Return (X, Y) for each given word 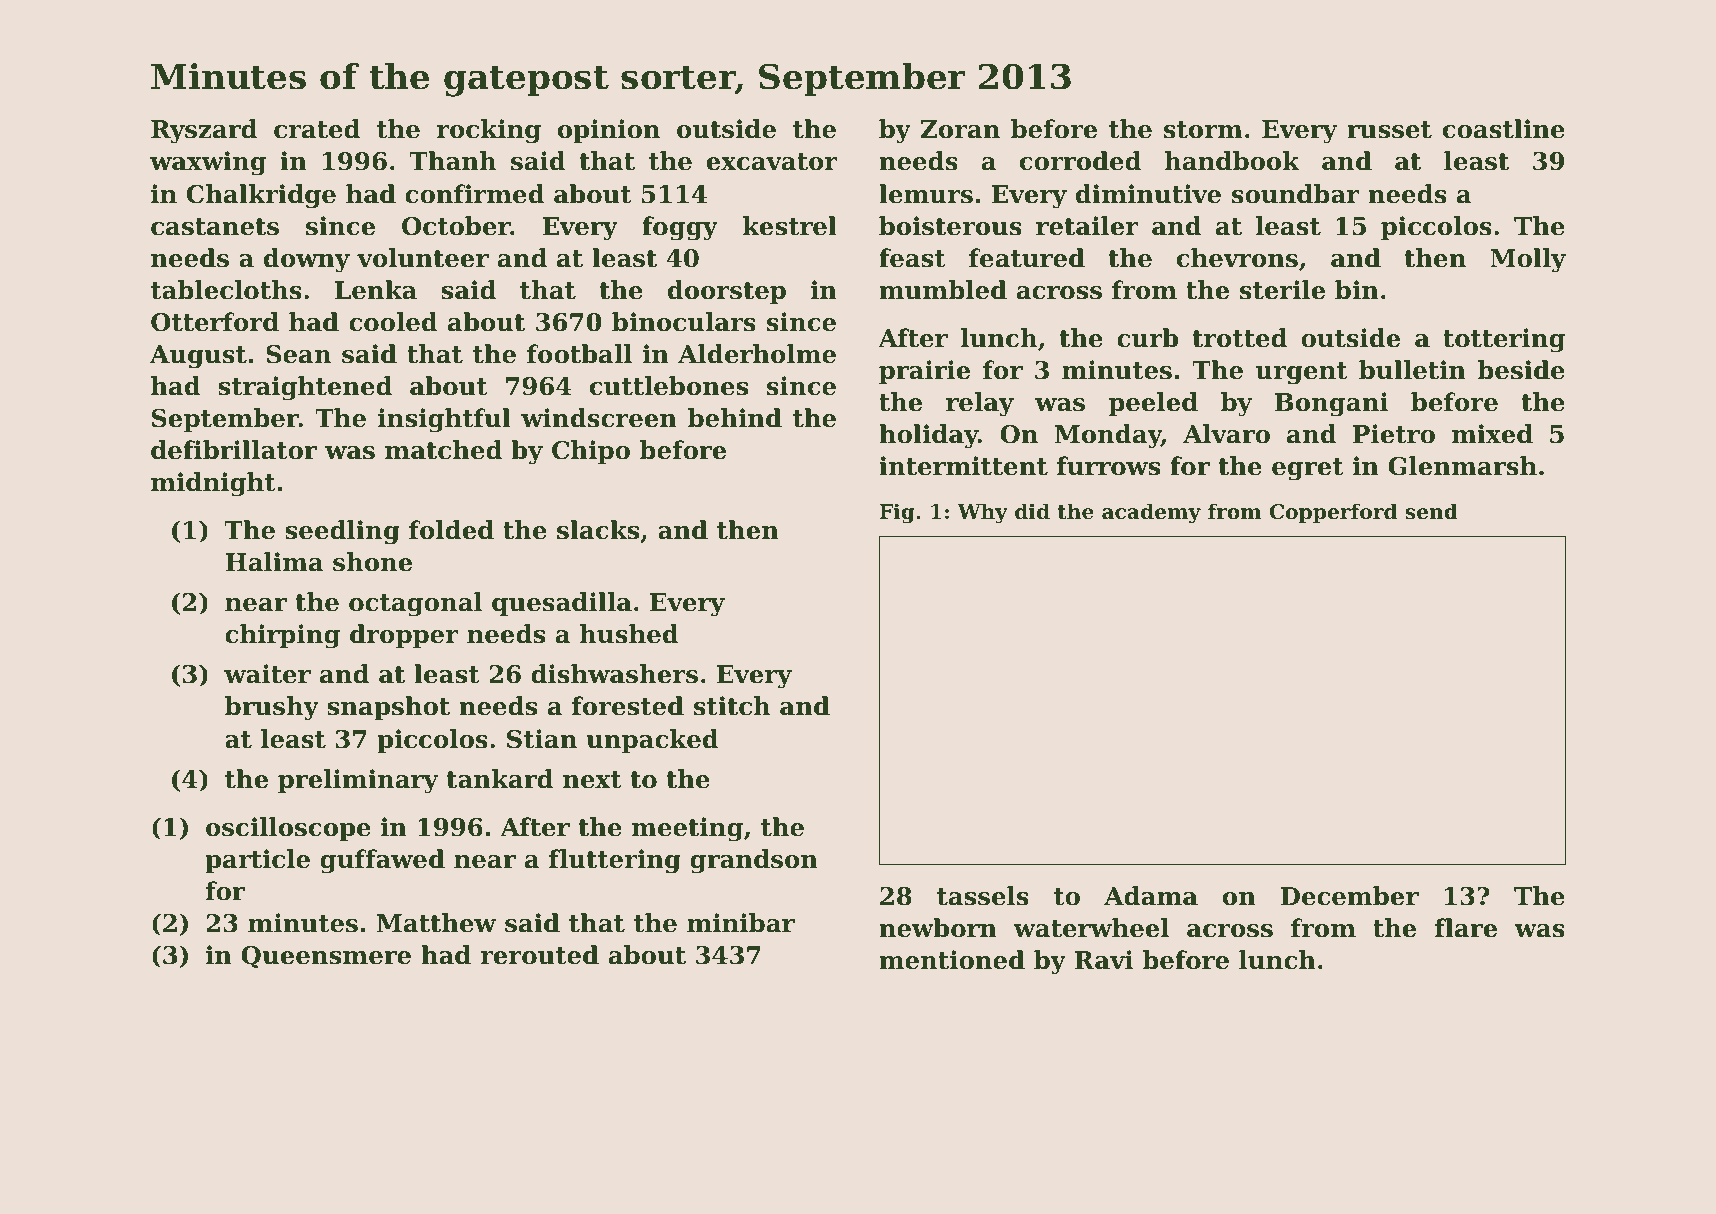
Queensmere (326, 957)
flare (1466, 928)
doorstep (727, 292)
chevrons (1237, 258)
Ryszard (204, 131)
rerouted (540, 955)
